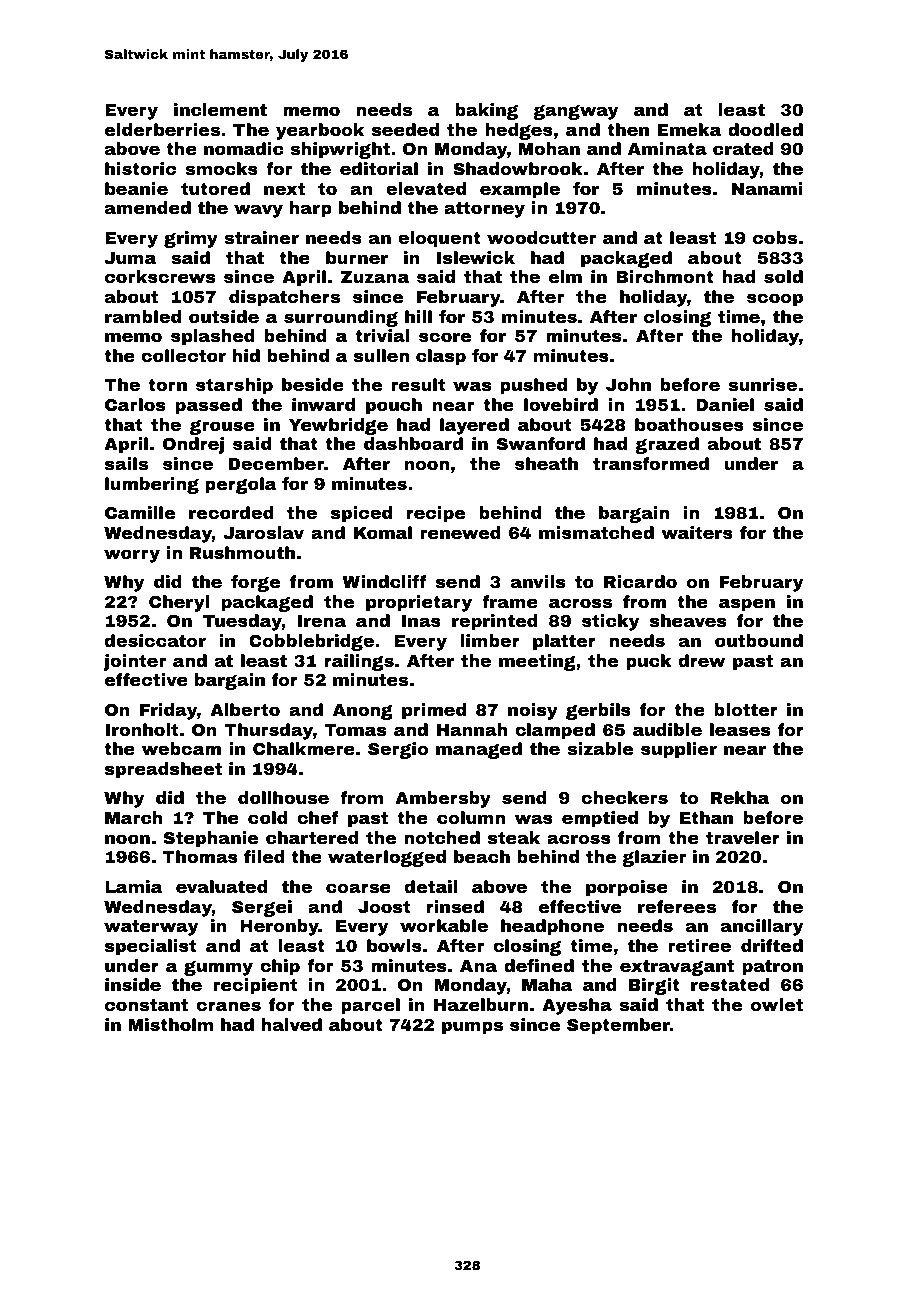 The width and height of the screenshot is (908, 1316). Describe the element at coordinates (126, 463) in the screenshot. I see `sails` at that location.
